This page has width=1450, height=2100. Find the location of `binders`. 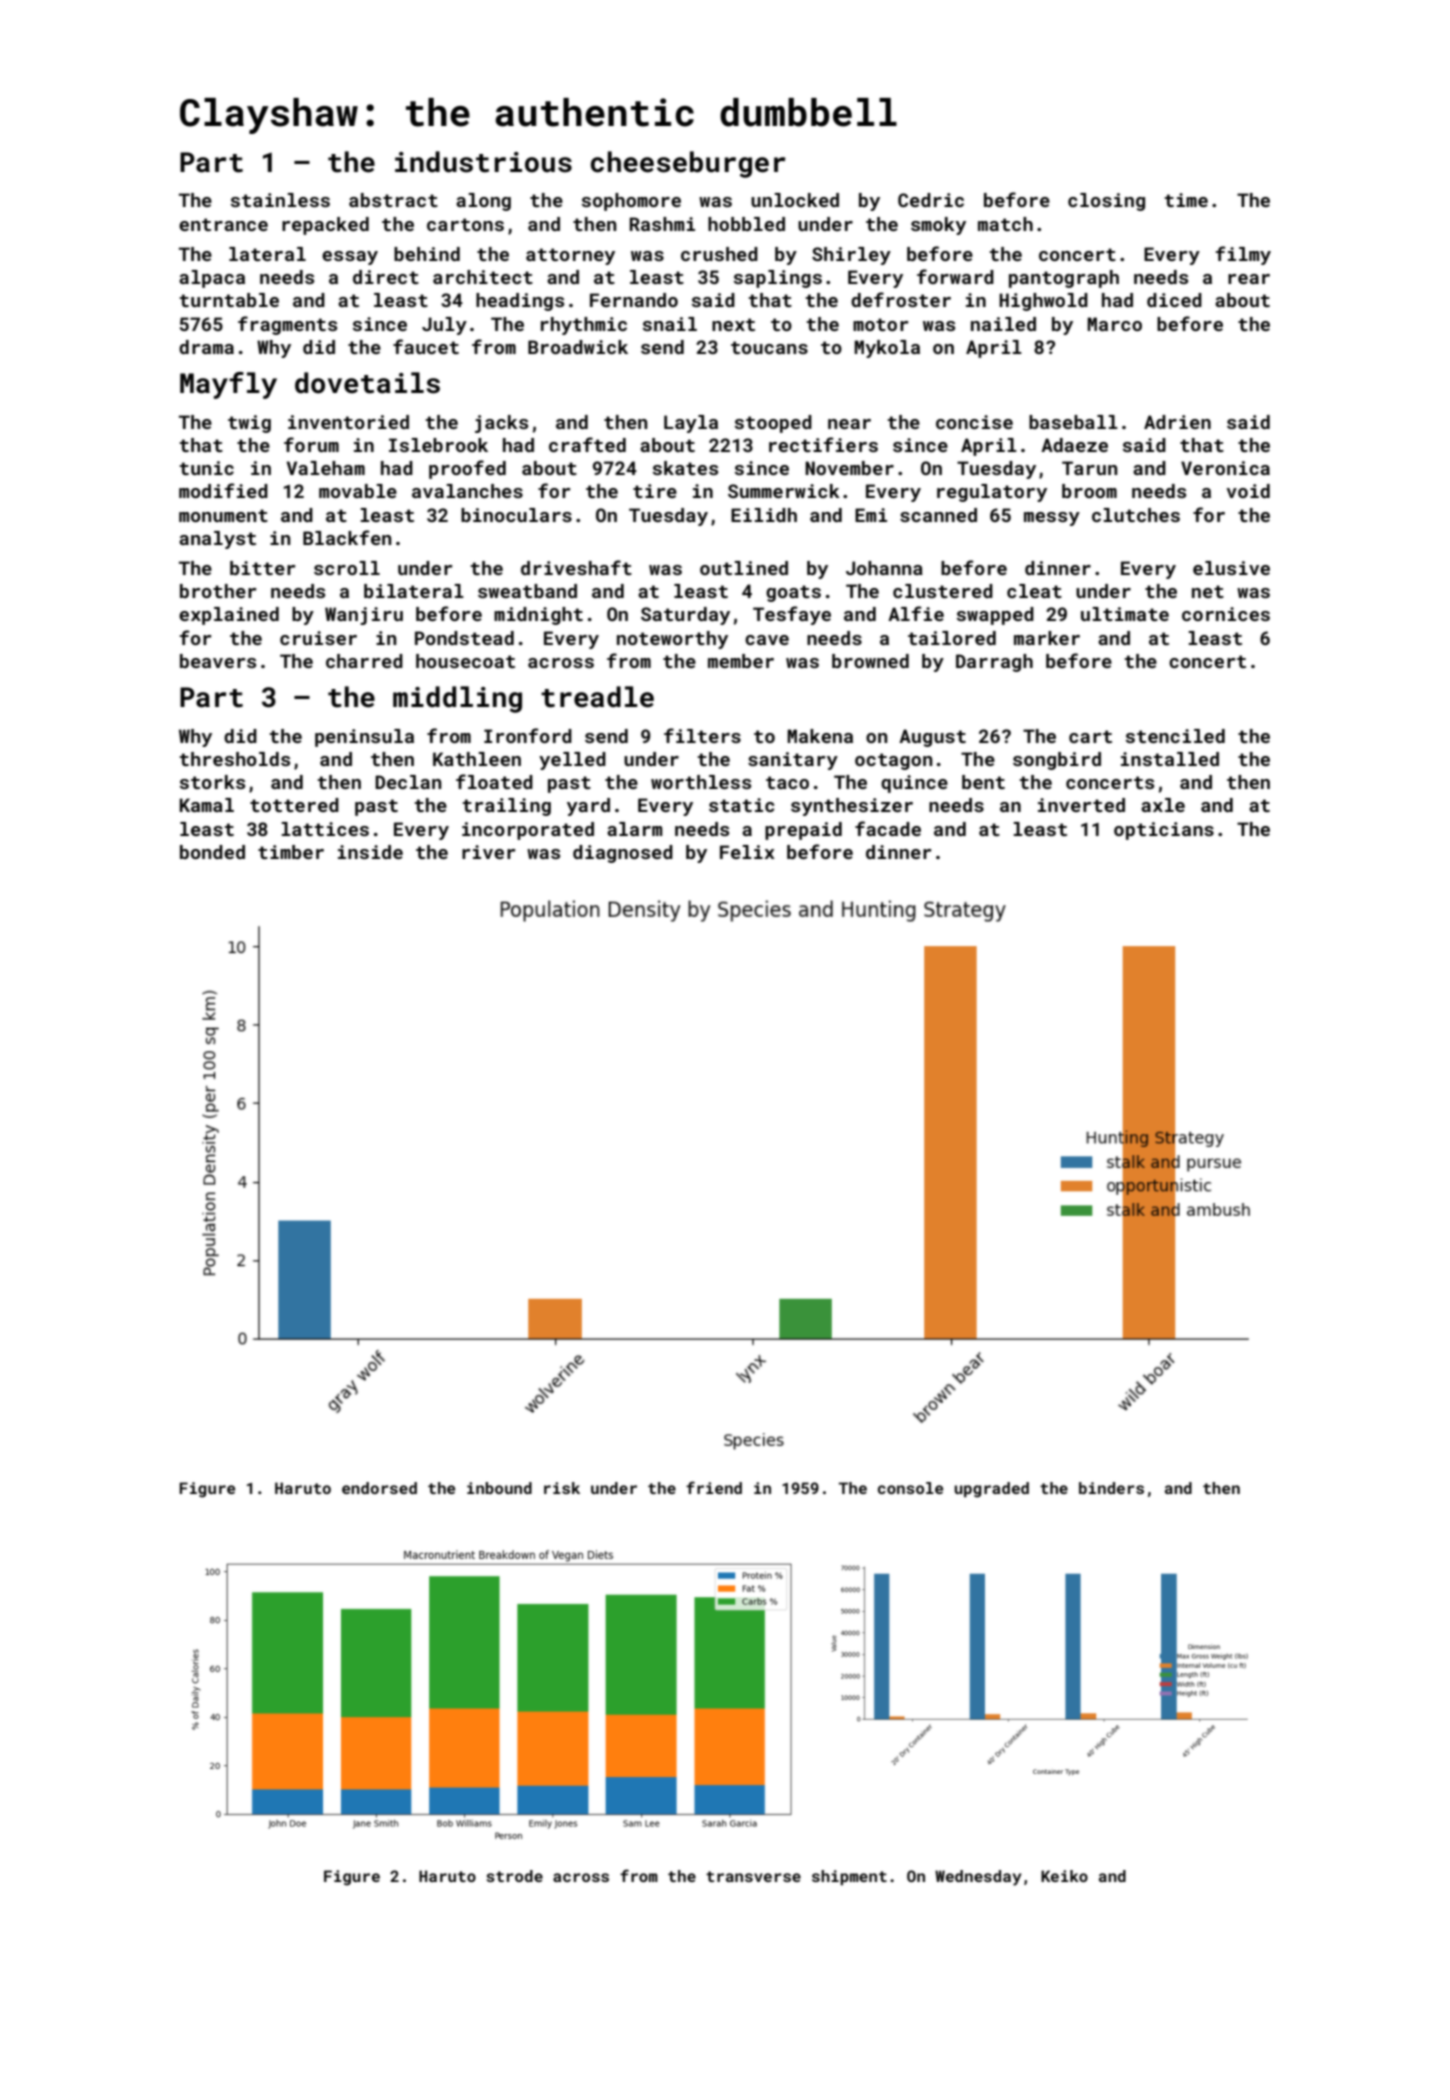

binders is located at coordinates (1111, 1488).
